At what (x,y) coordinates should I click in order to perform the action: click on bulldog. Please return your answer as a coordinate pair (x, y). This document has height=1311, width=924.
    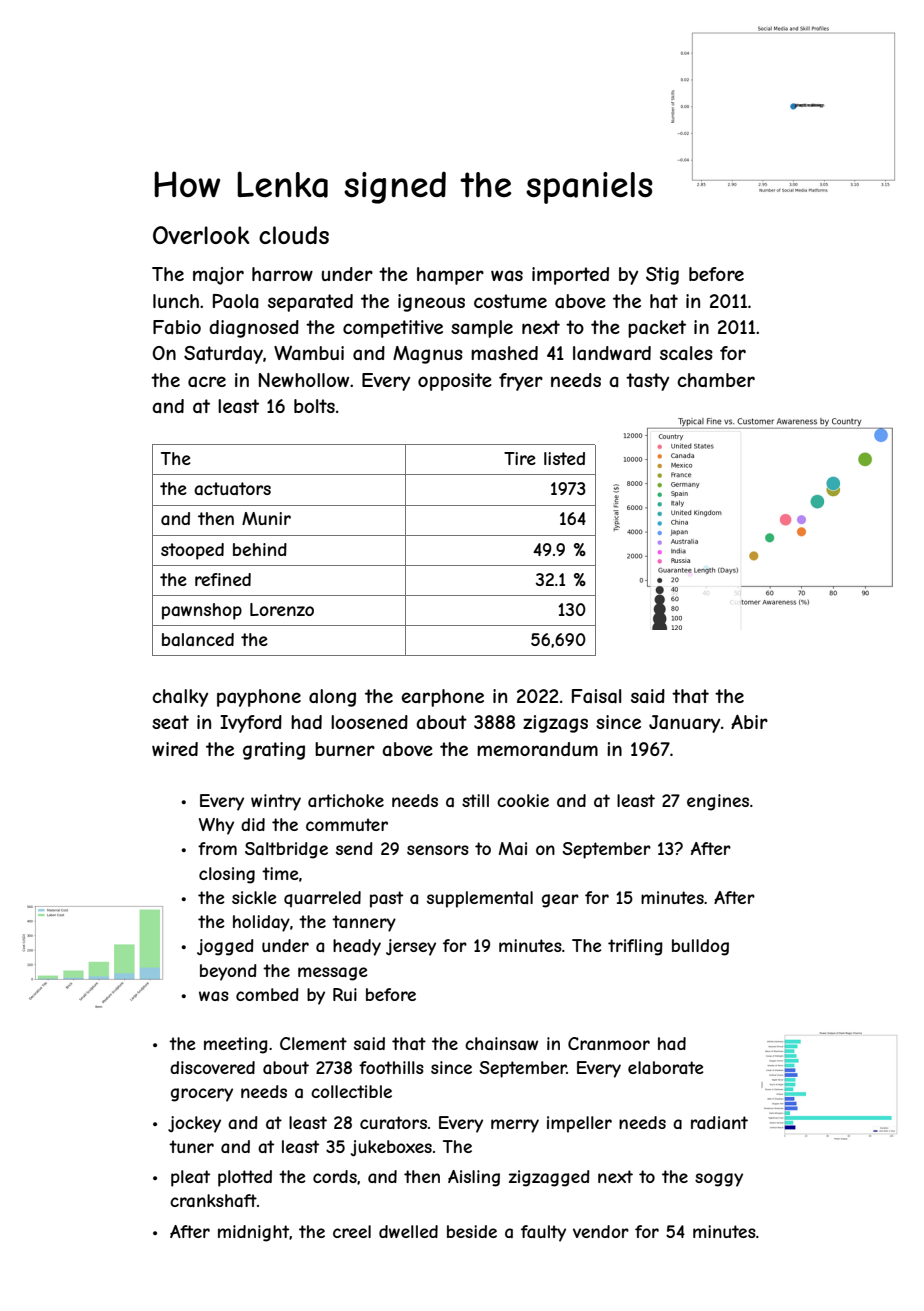
    Looking at the image, I should click on (700, 947).
